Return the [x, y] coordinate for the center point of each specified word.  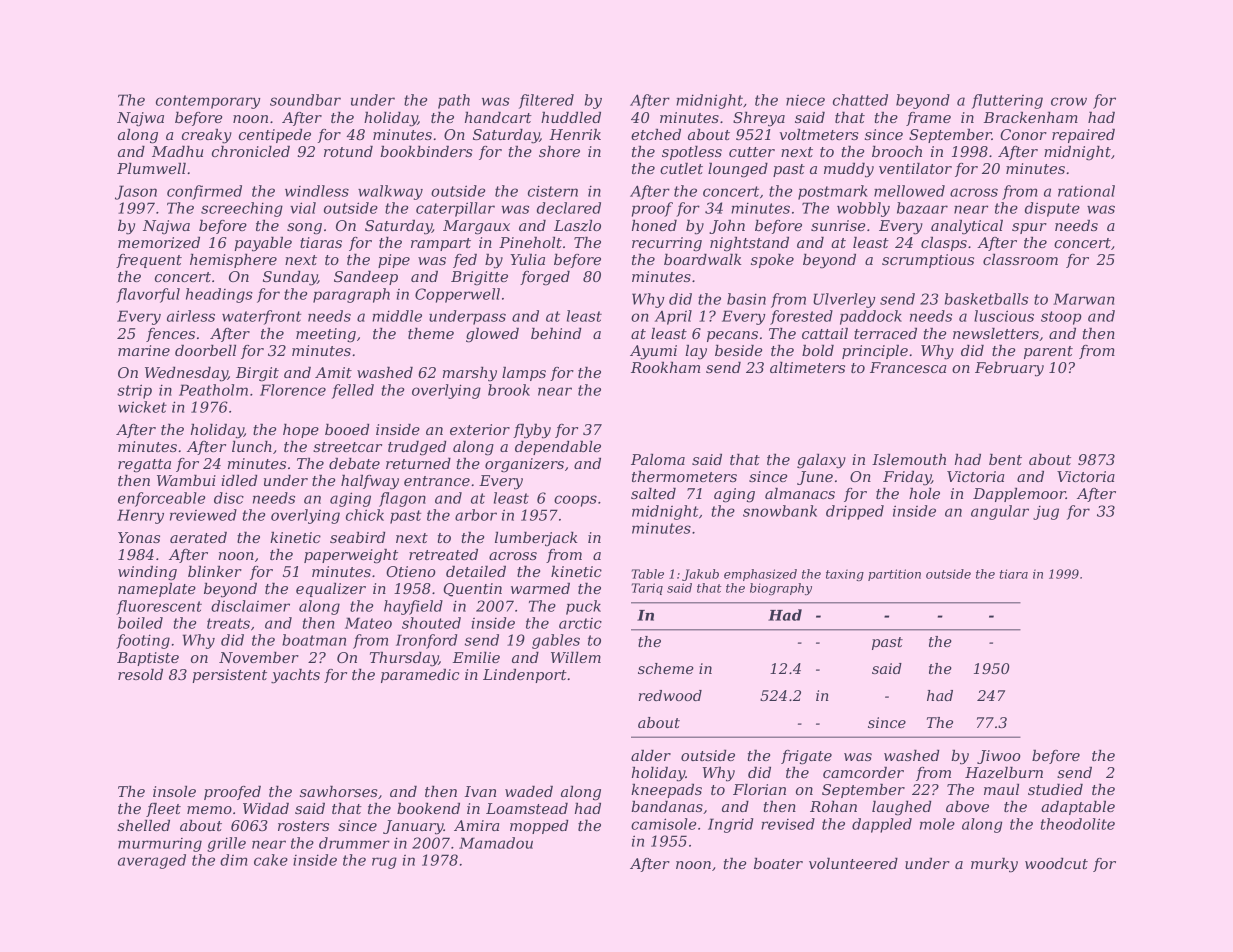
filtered [546, 101]
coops [575, 501]
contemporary [208, 102]
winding [147, 573]
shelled [143, 825]
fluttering [1007, 101]
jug [1046, 512]
